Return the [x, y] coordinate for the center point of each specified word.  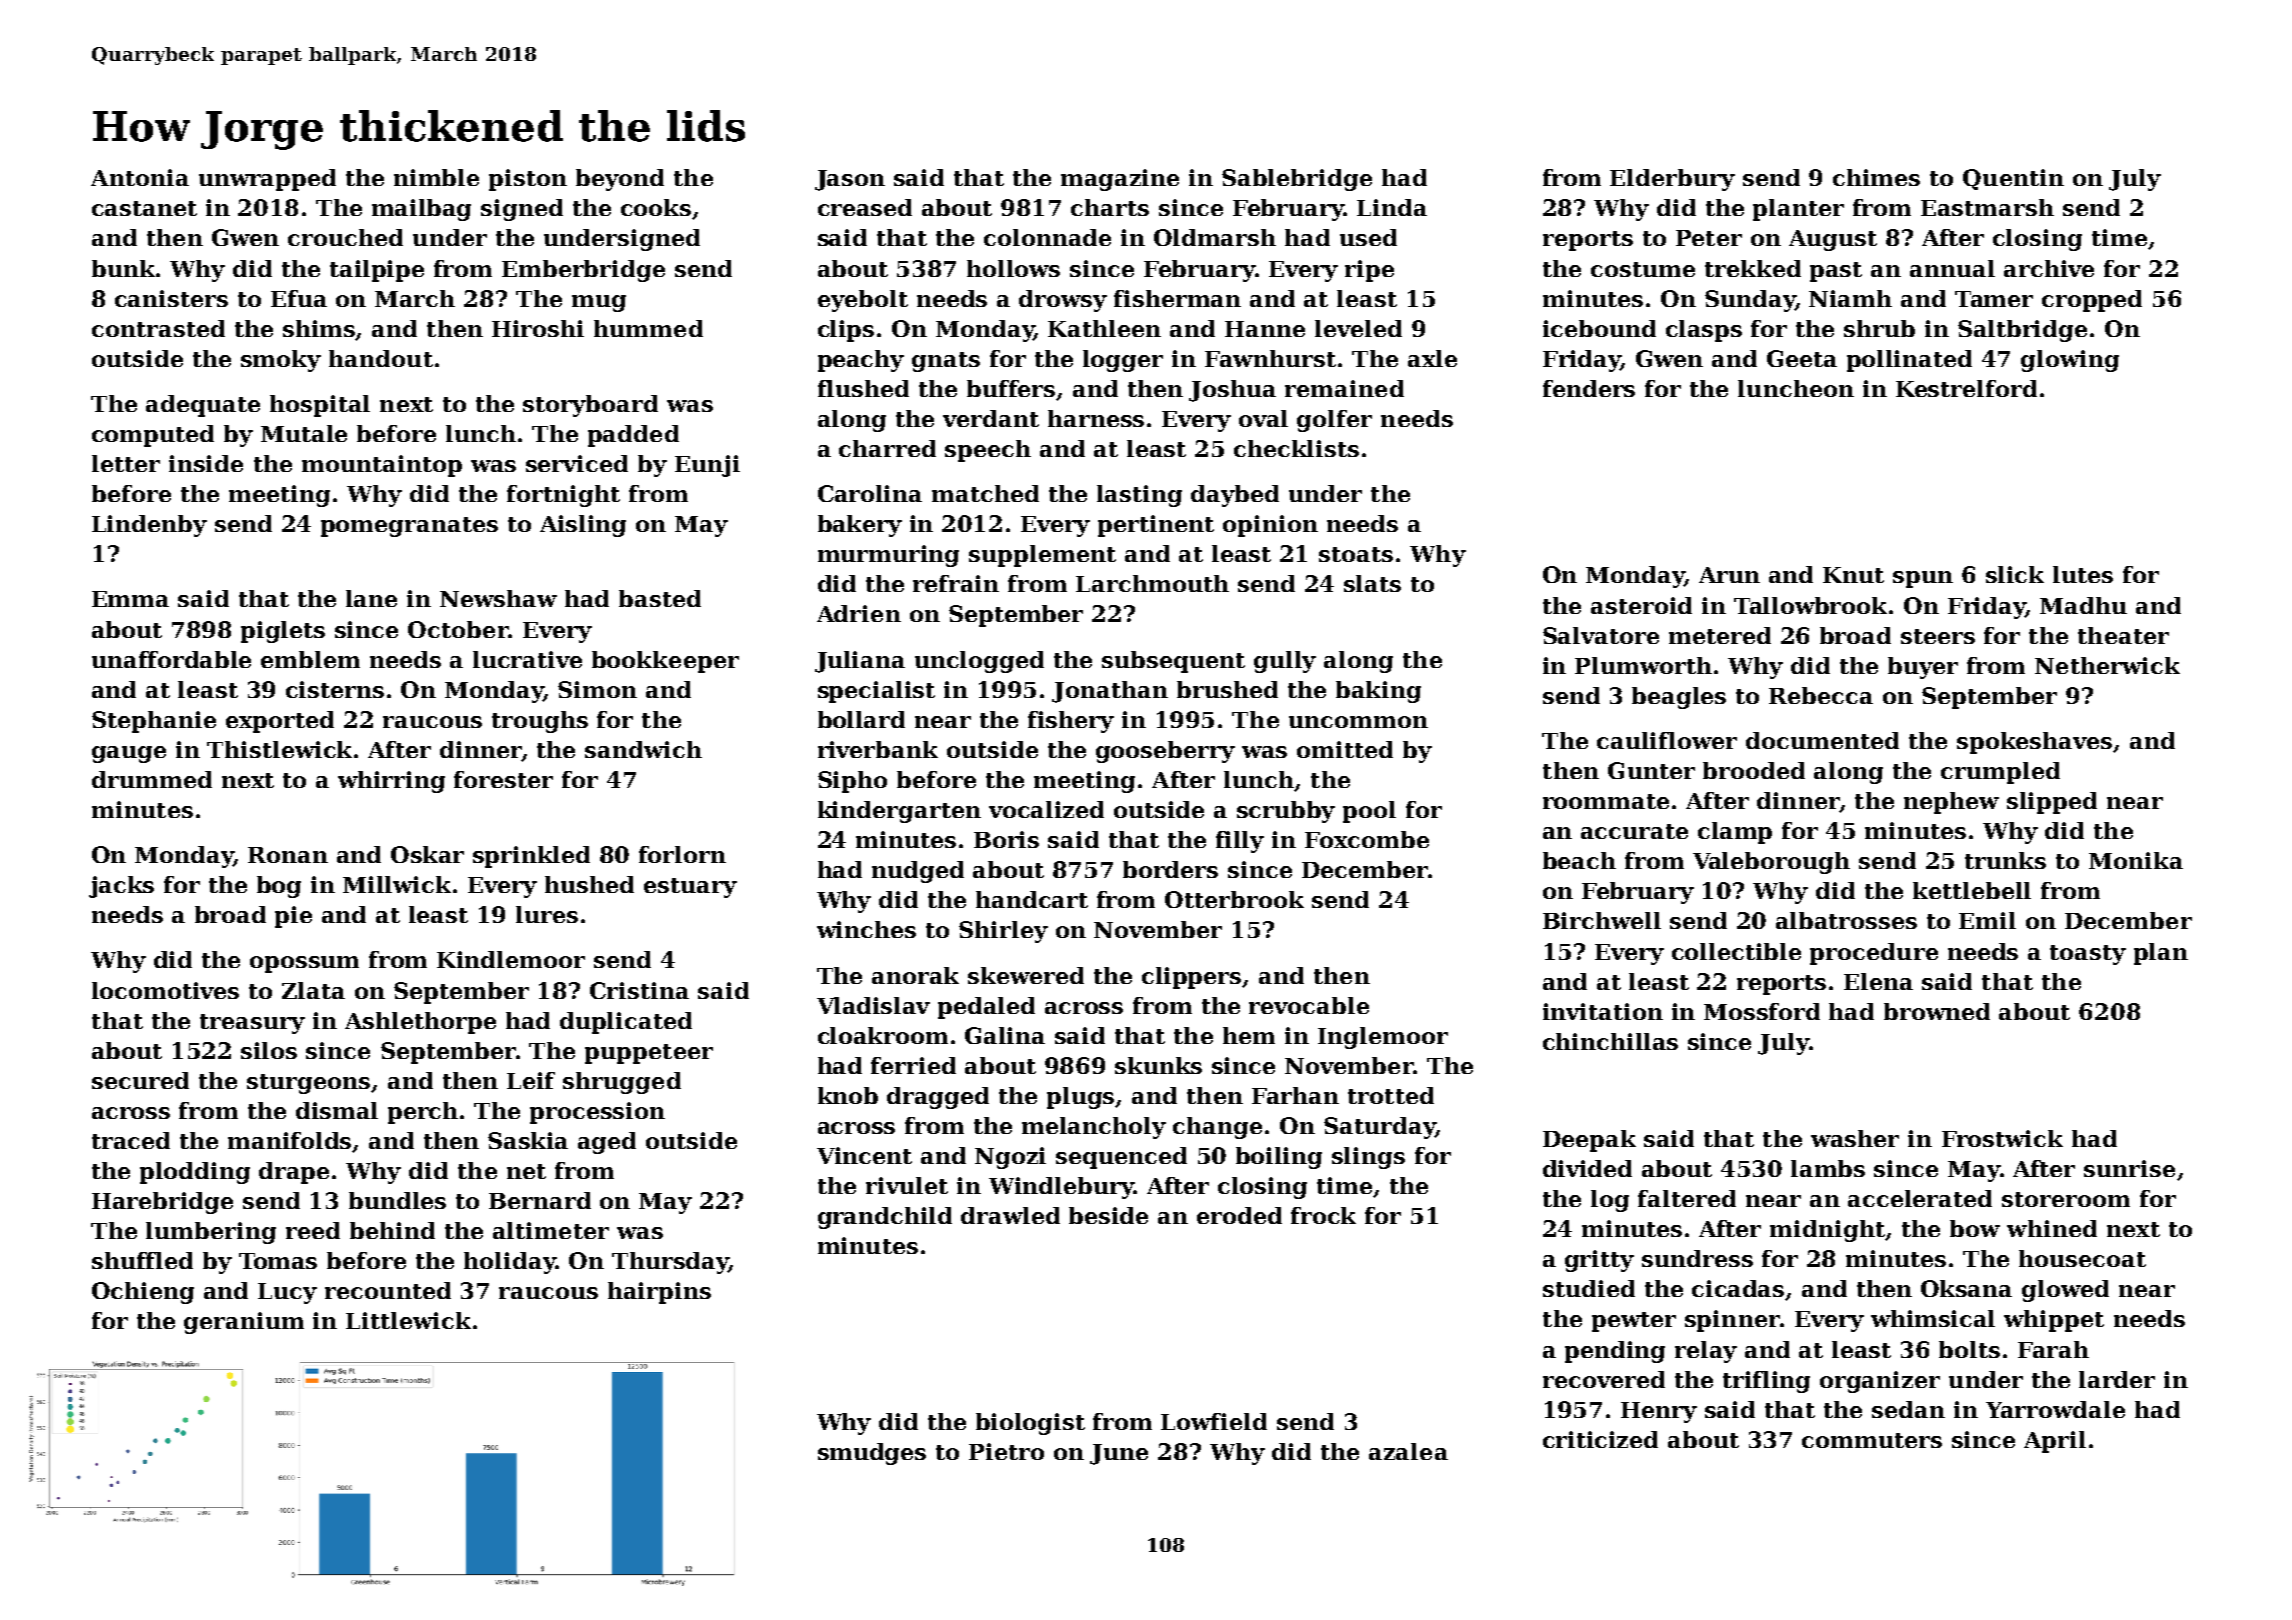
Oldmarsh [1215, 237]
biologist [1030, 1424]
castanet [144, 208]
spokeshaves [2035, 743]
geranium [244, 1323]
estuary [690, 888]
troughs [540, 722]
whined [2052, 1228]
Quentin [2013, 179]
